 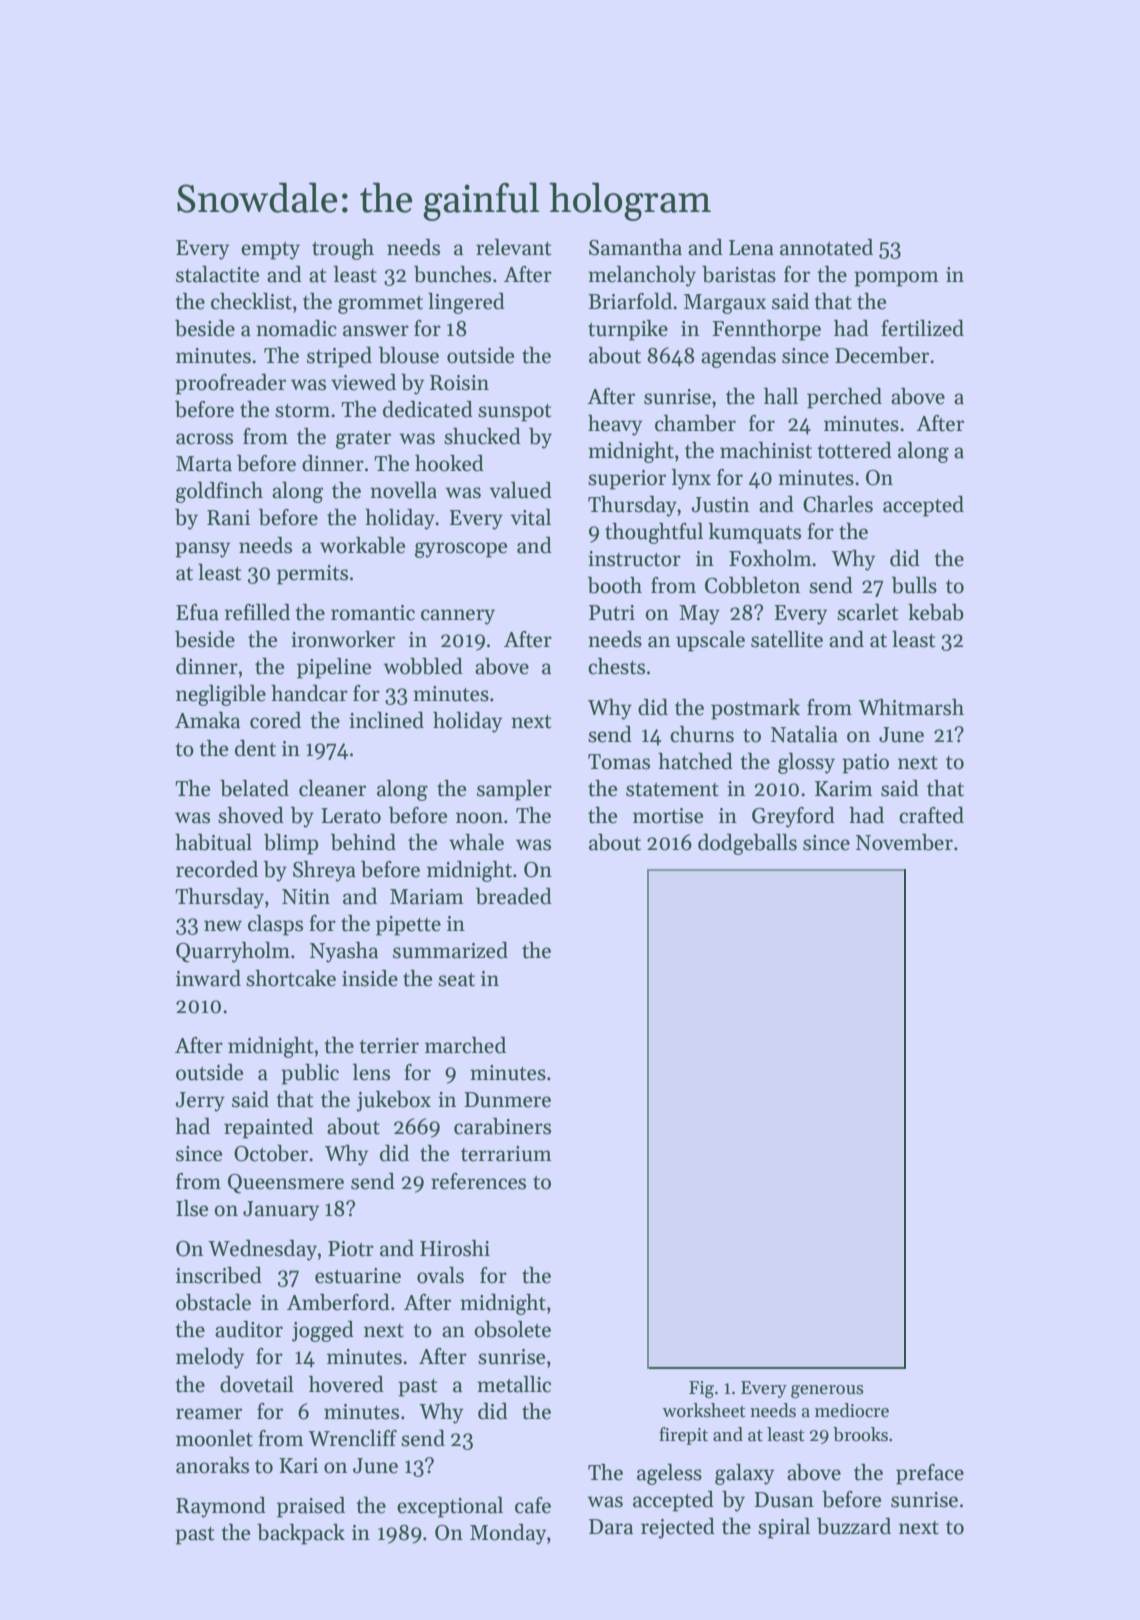 I want to click on generous, so click(x=827, y=1392).
